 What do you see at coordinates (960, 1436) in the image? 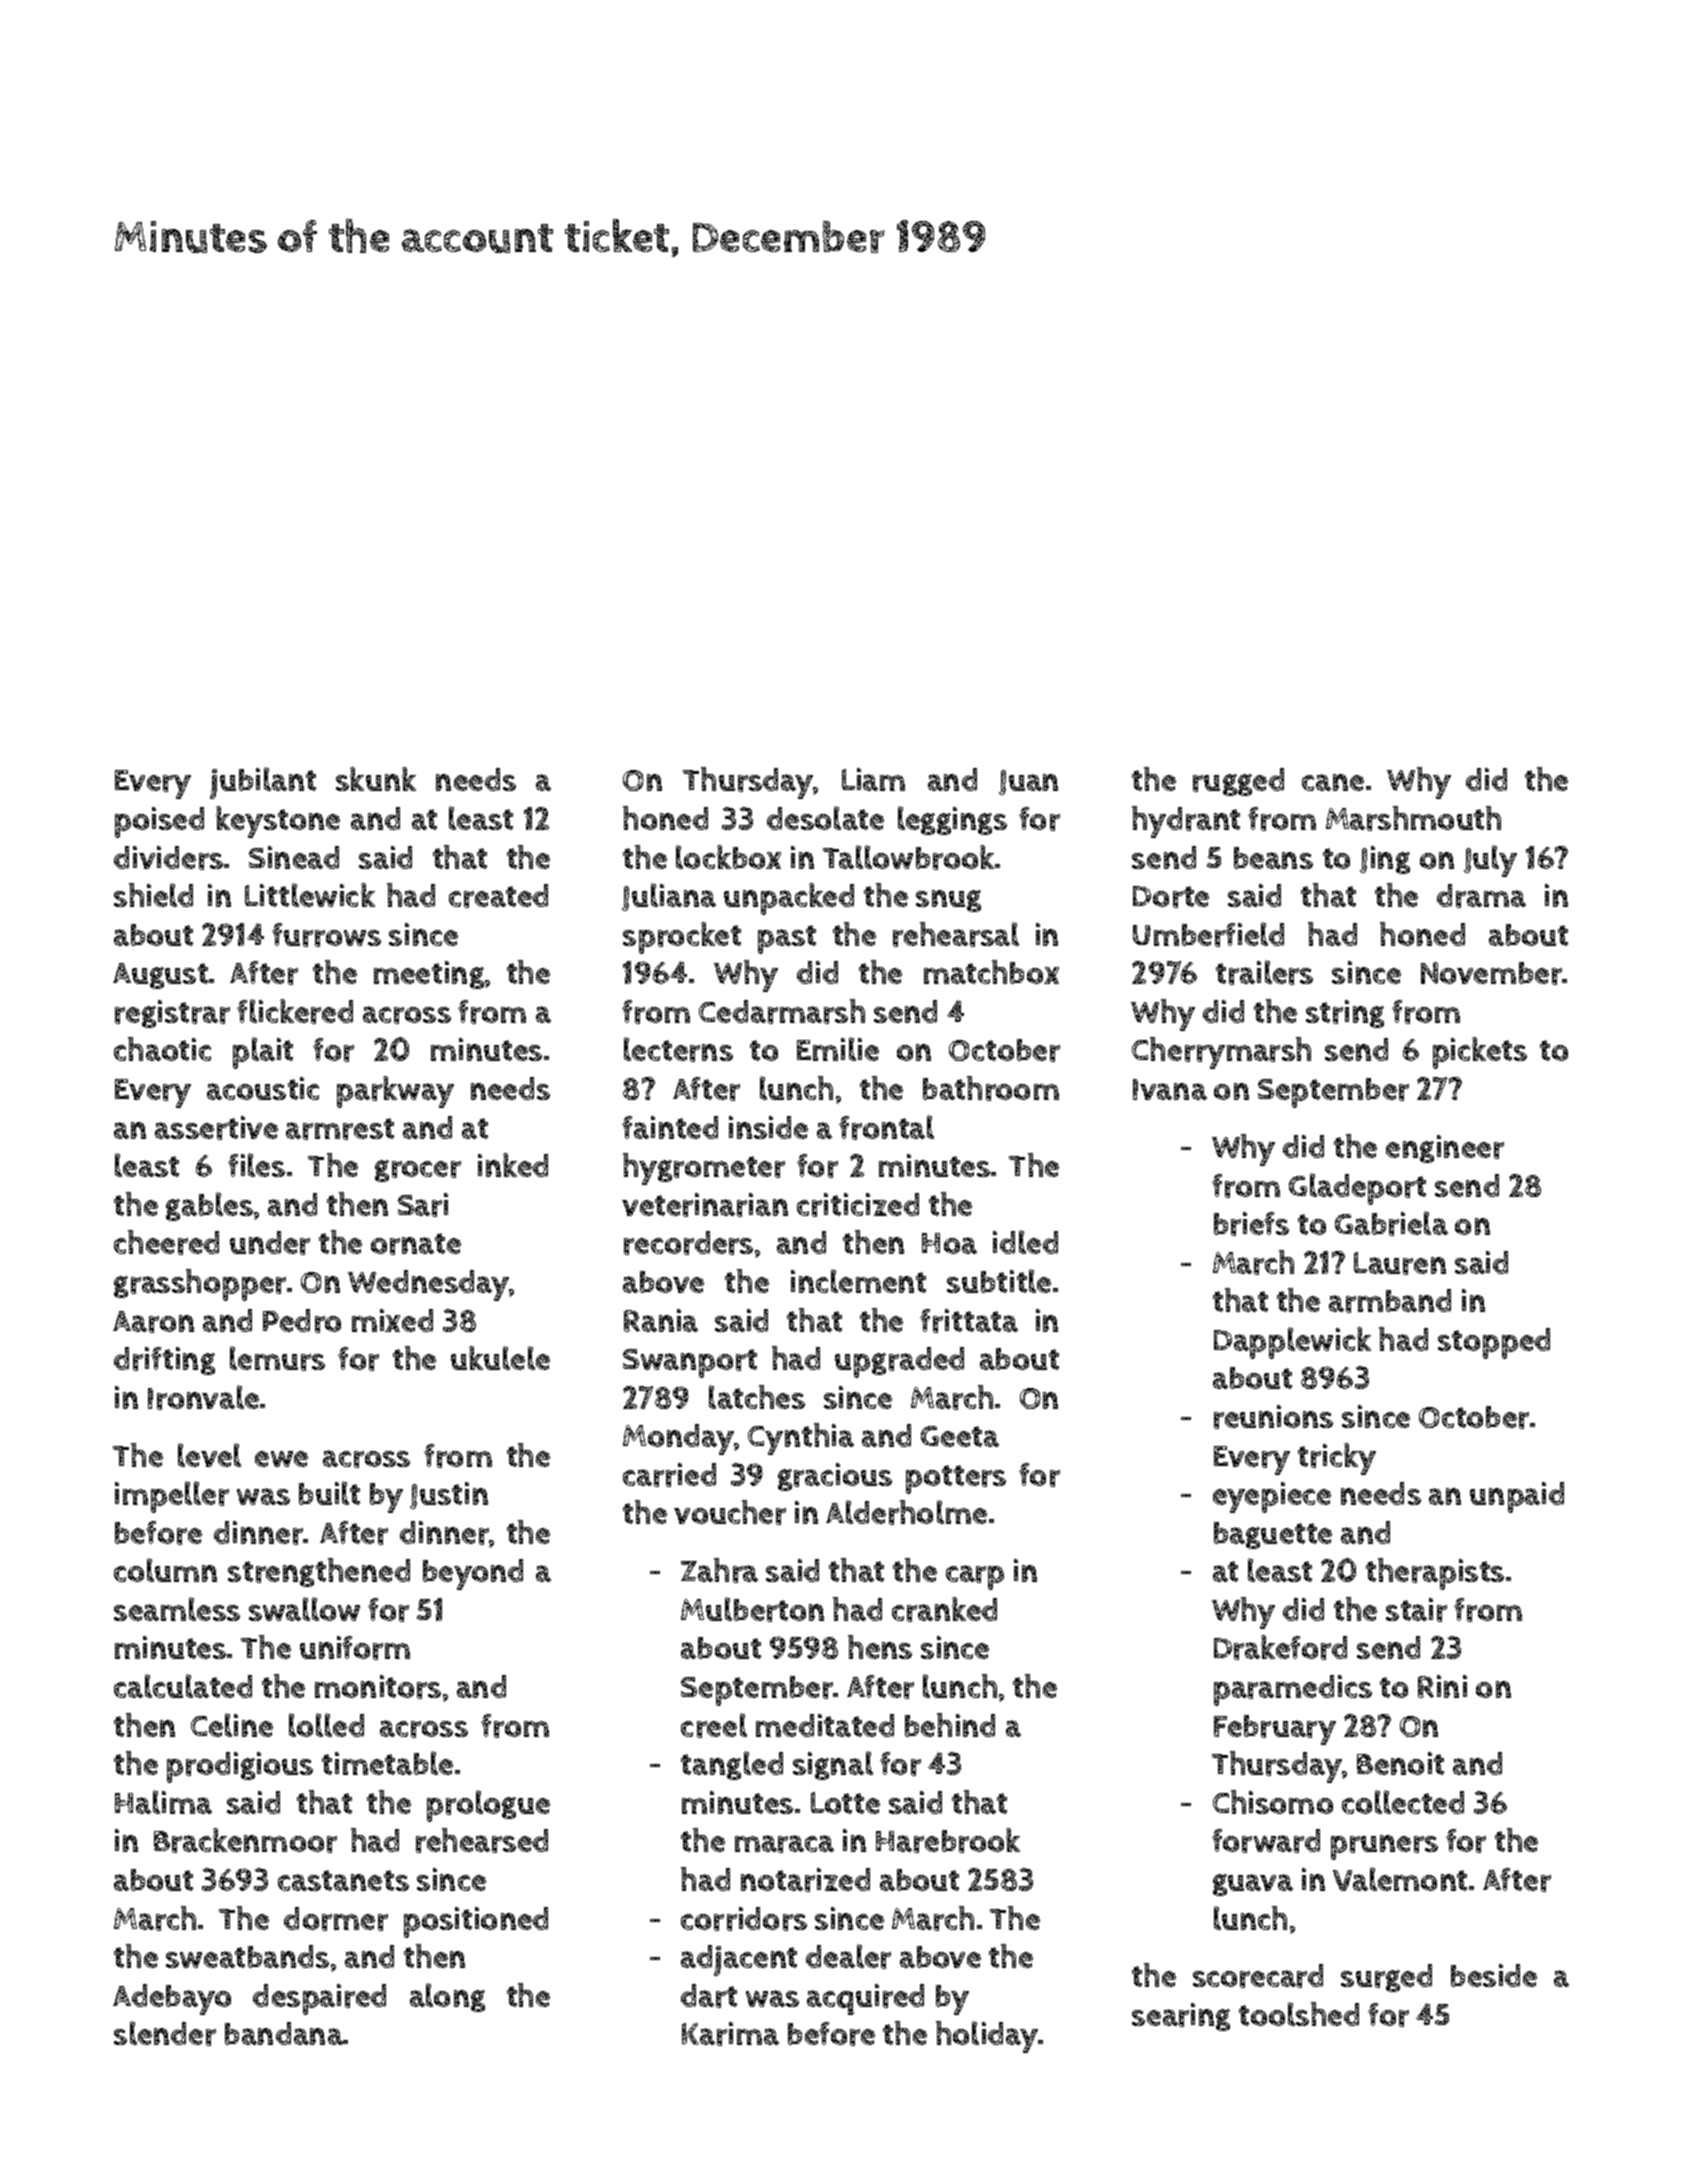
I see `Geeta` at bounding box center [960, 1436].
